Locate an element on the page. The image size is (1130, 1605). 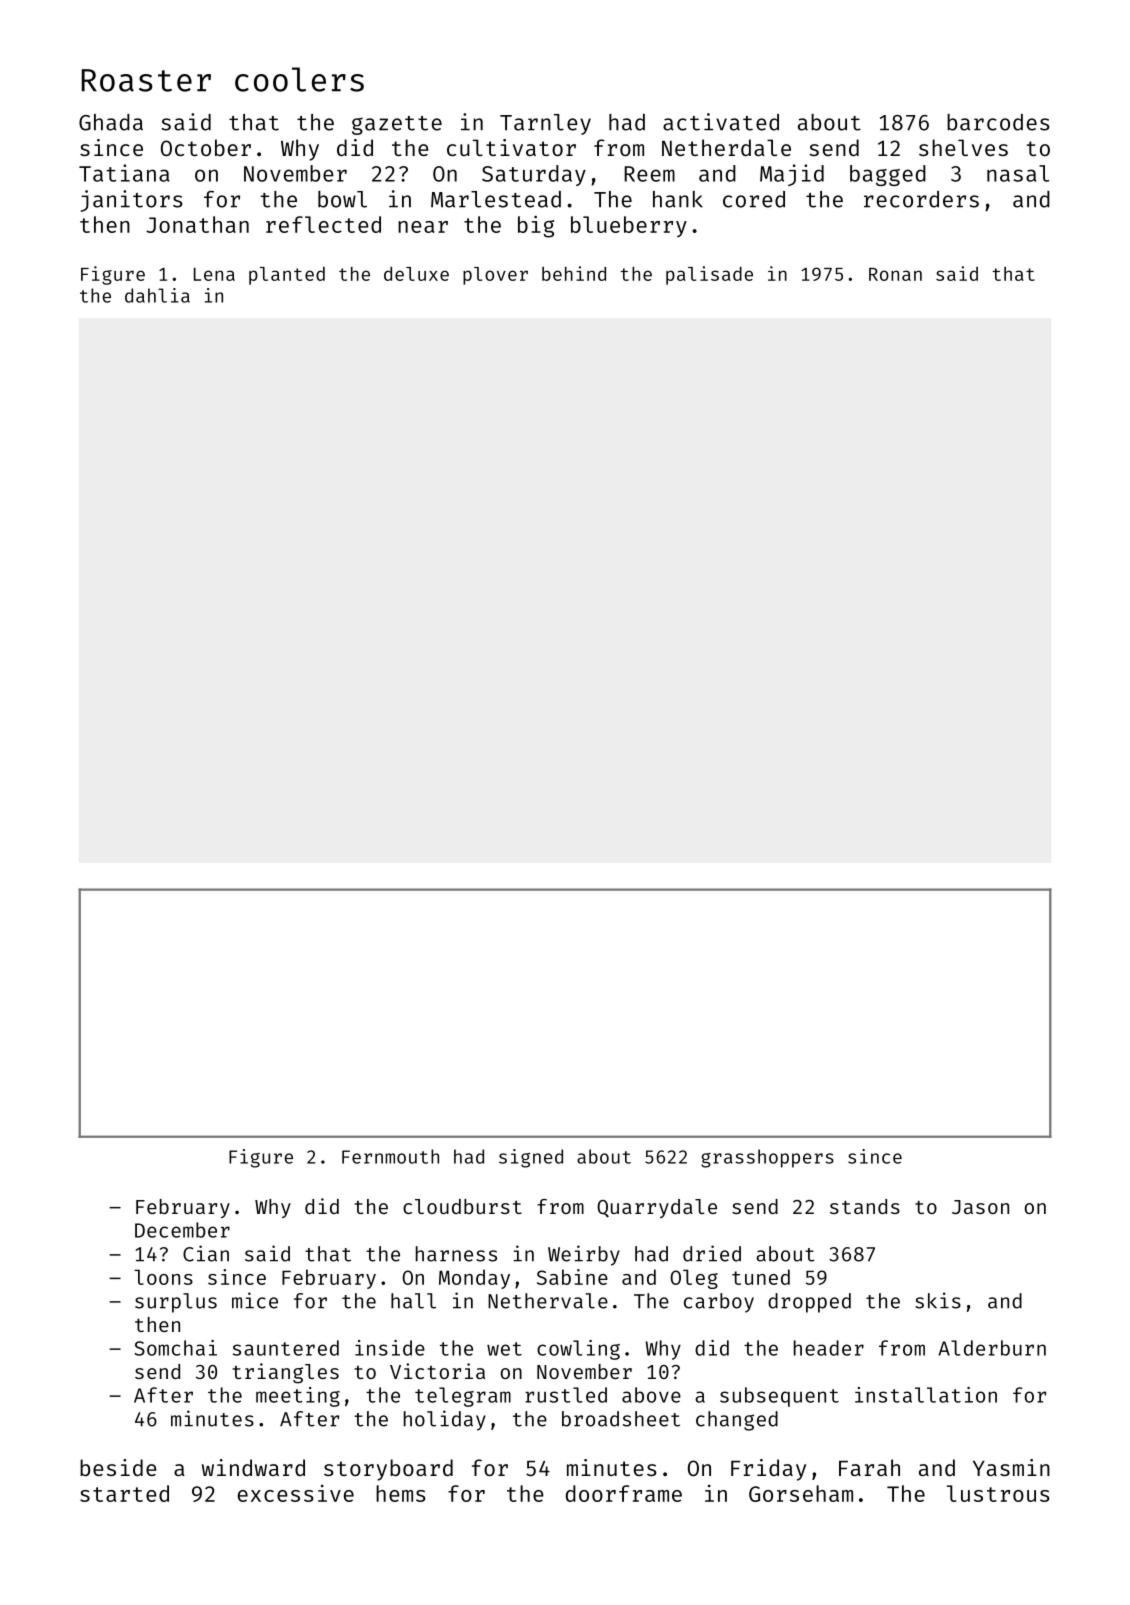
grasshoppers is located at coordinates (767, 1158).
